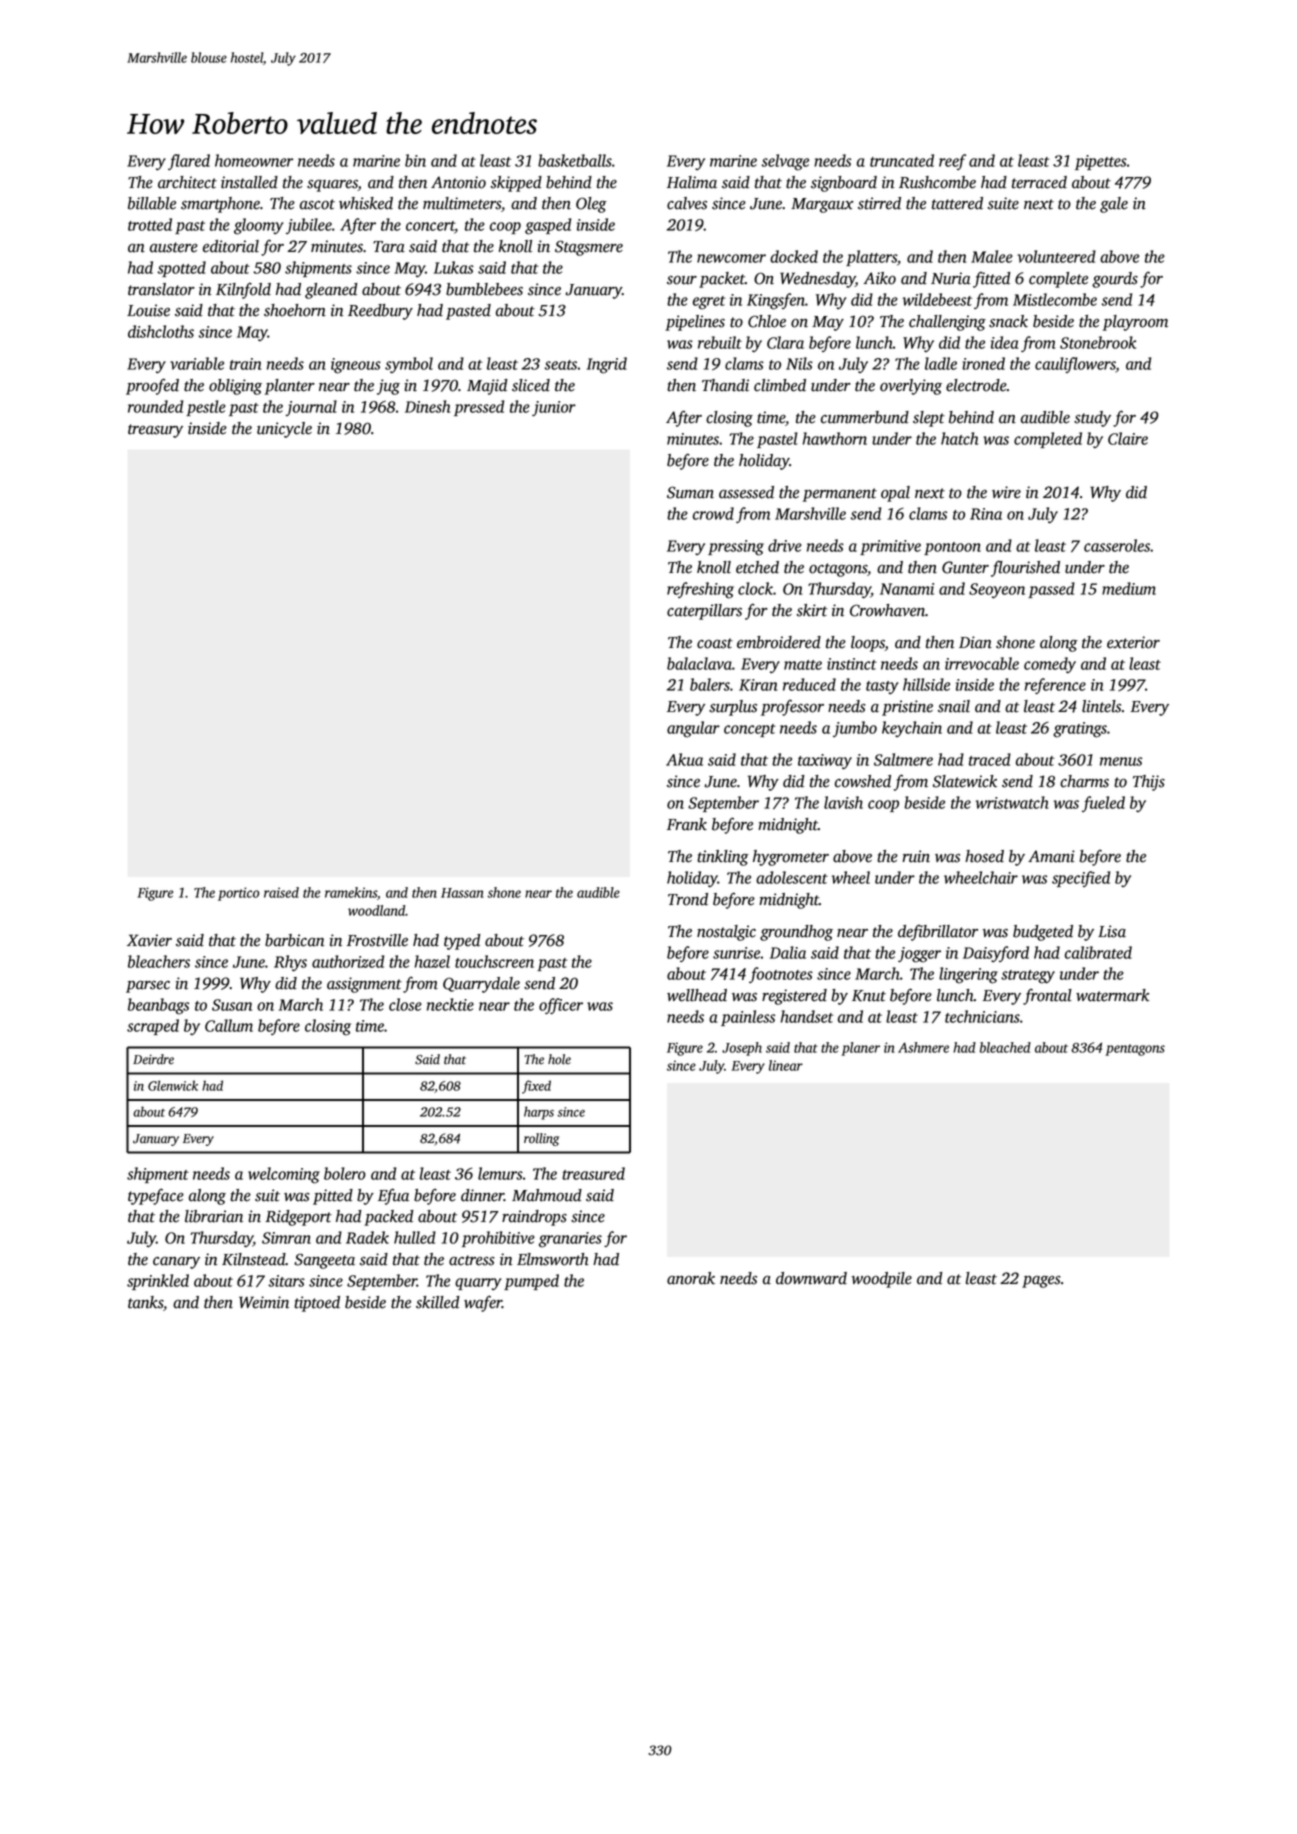  What do you see at coordinates (238, 894) in the document?
I see `portico` at bounding box center [238, 894].
